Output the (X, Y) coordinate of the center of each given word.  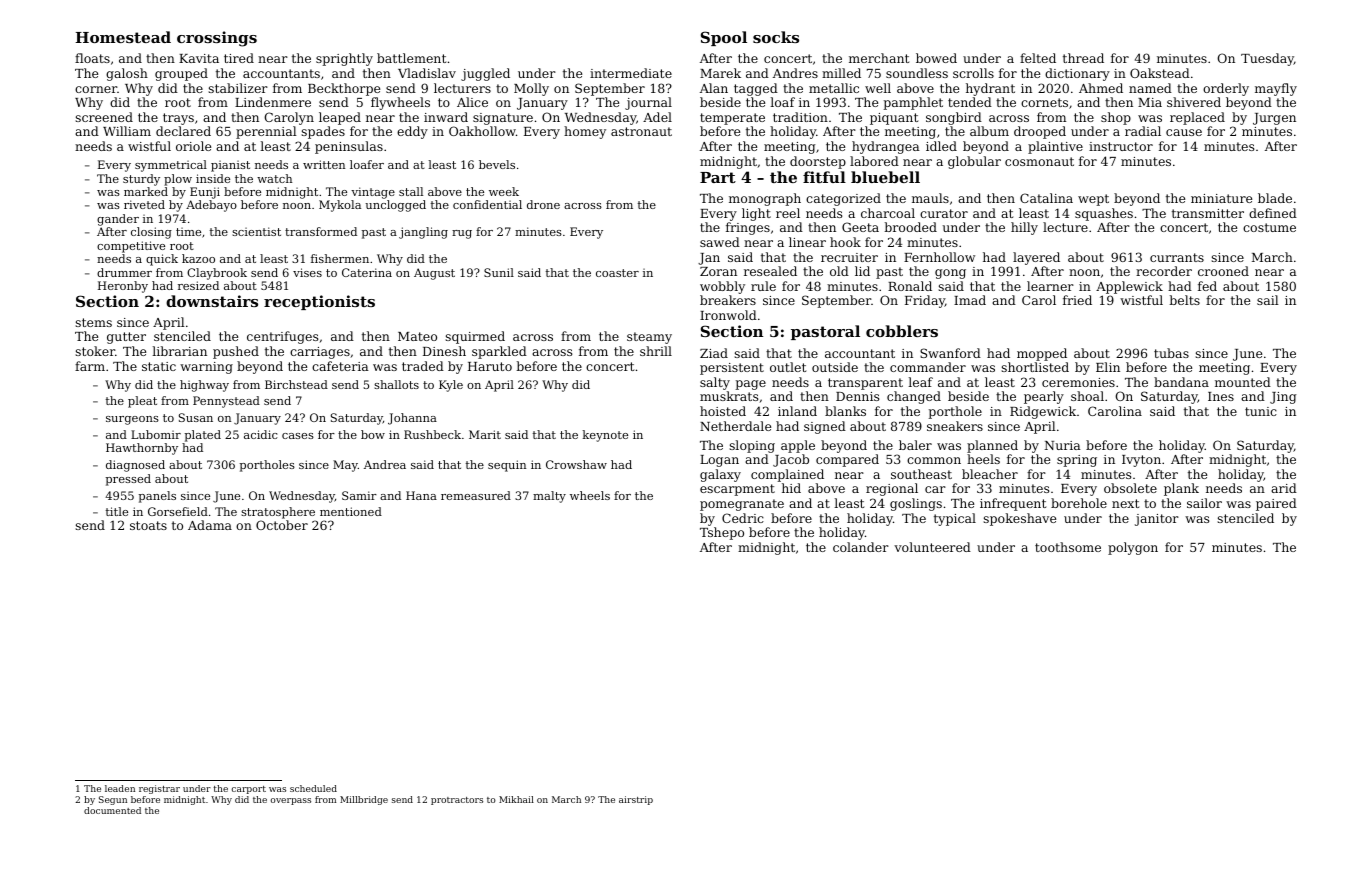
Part (718, 177)
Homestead (123, 37)
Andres (795, 73)
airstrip (636, 800)
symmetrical (171, 166)
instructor (1121, 146)
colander (861, 547)
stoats (148, 525)
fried (1077, 300)
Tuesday (1267, 59)
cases (298, 436)
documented (112, 810)
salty (715, 383)
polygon (1133, 548)
